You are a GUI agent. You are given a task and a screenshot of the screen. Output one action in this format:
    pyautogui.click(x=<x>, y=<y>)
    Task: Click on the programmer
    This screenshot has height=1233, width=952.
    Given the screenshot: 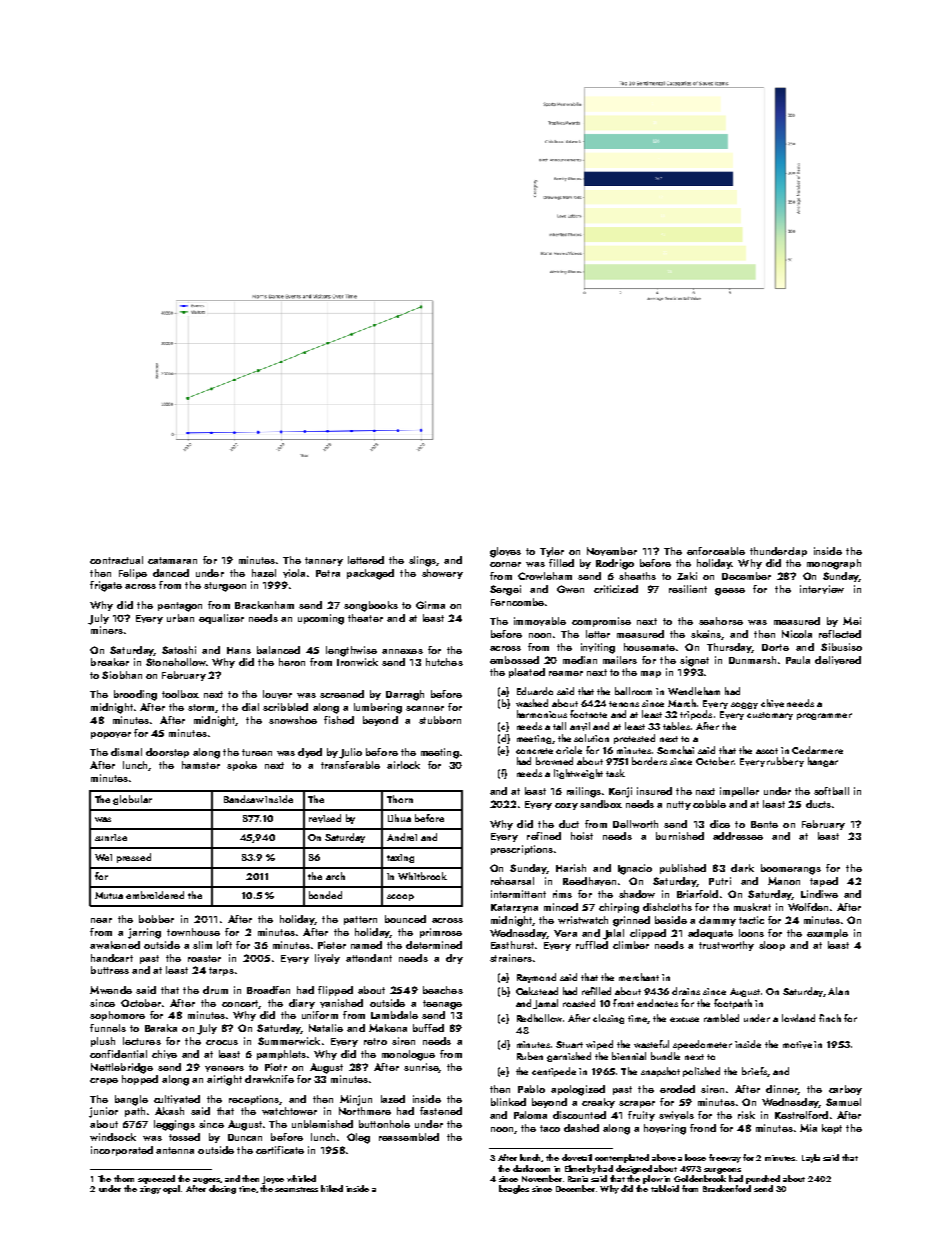 What is the action you would take?
    pyautogui.click(x=824, y=716)
